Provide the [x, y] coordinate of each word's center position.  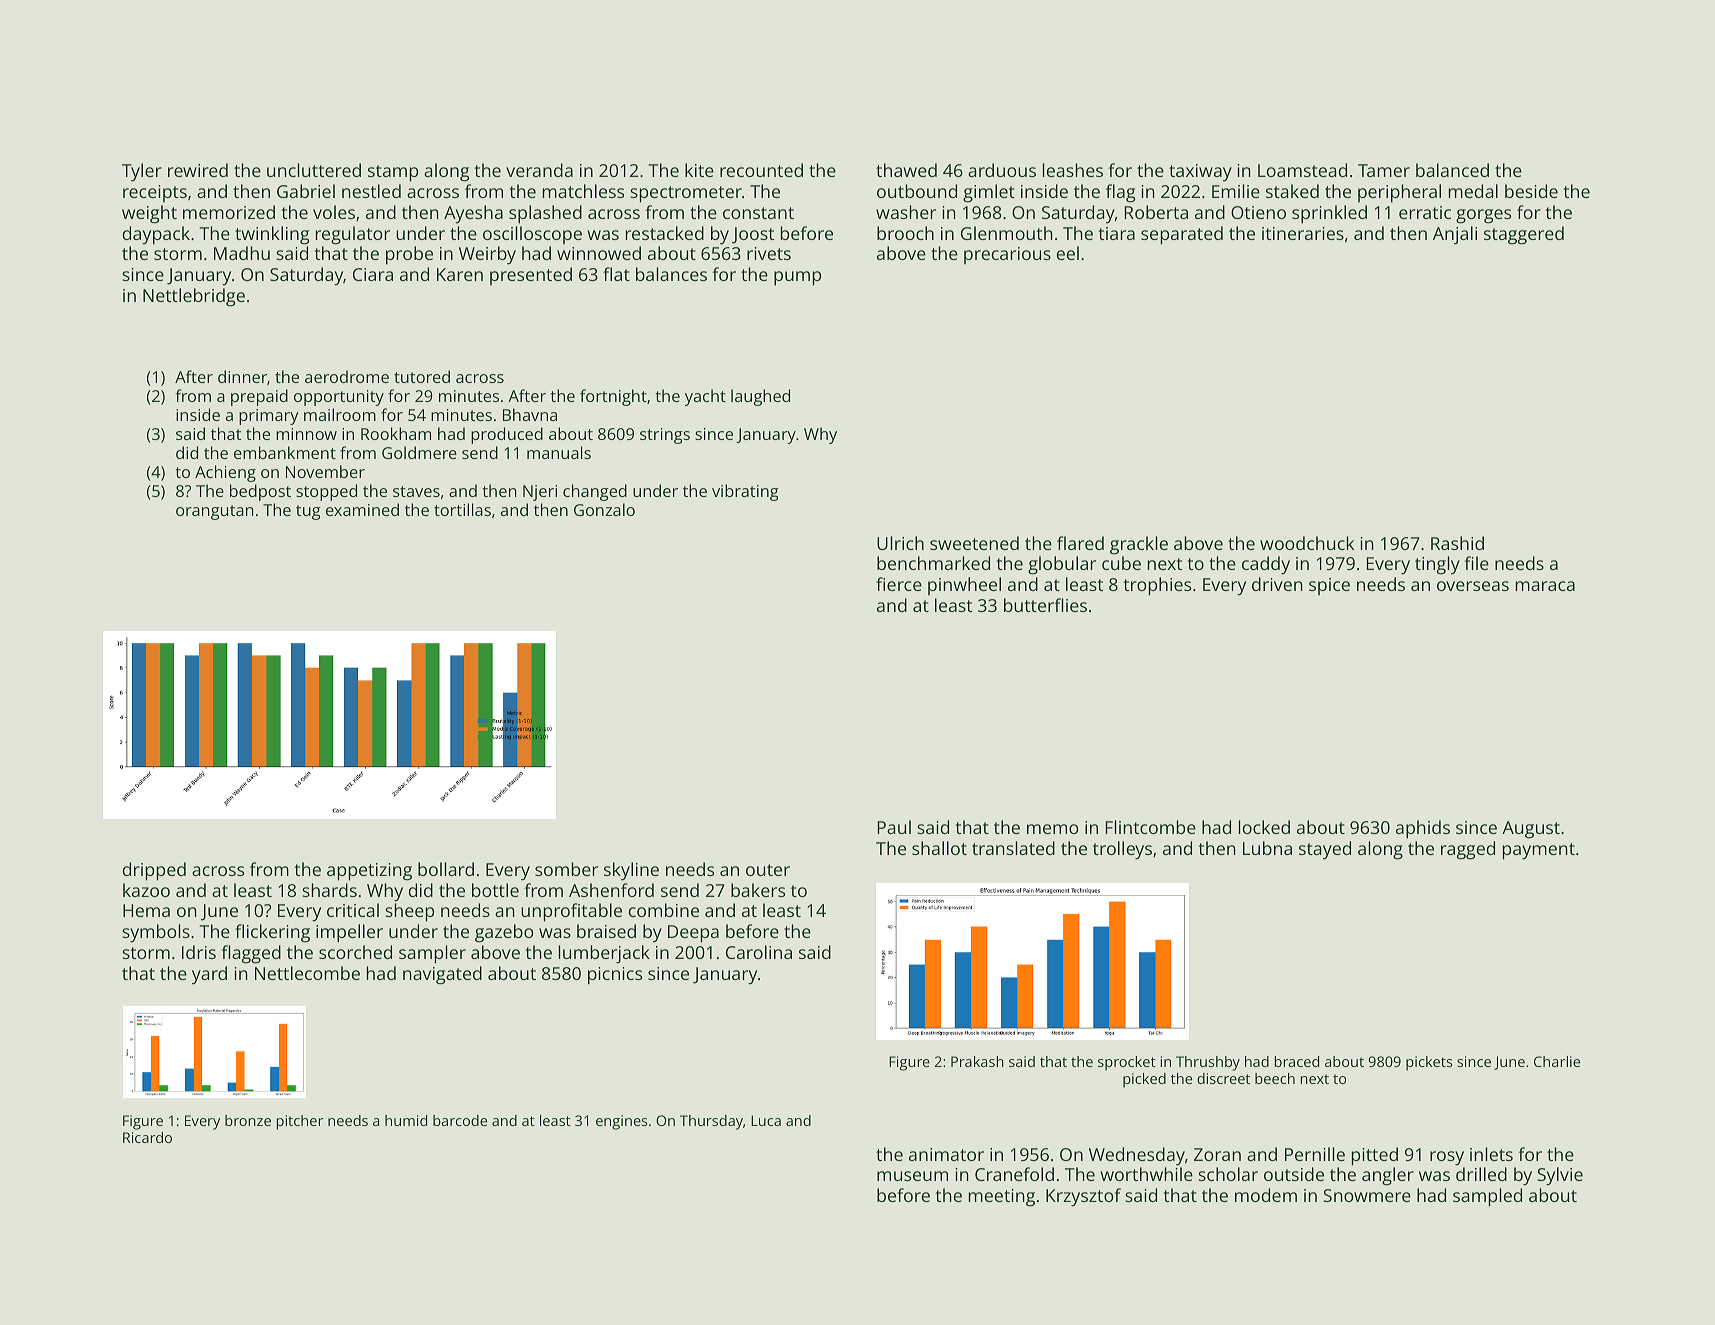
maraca [1545, 586]
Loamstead [1302, 170]
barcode [460, 1120]
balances [671, 274]
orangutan [215, 512]
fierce [899, 584]
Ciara [373, 274]
